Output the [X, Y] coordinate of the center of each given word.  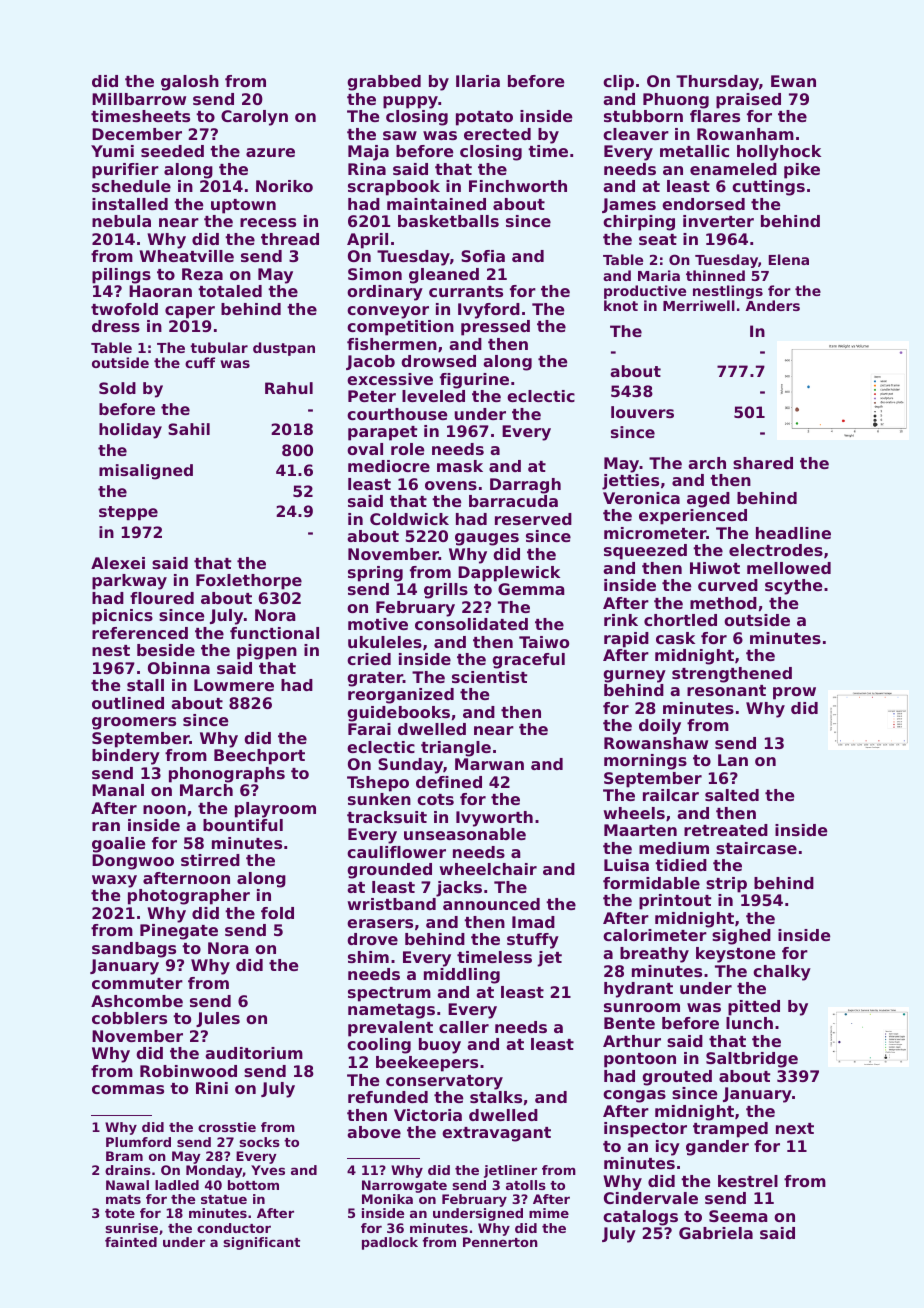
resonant [726, 690]
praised [748, 101]
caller [464, 1027]
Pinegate [179, 932]
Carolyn [254, 118]
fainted [131, 1242]
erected [497, 134]
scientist [489, 677]
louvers [642, 412]
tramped [730, 1130]
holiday [130, 431]
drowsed [438, 361]
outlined [128, 703]
